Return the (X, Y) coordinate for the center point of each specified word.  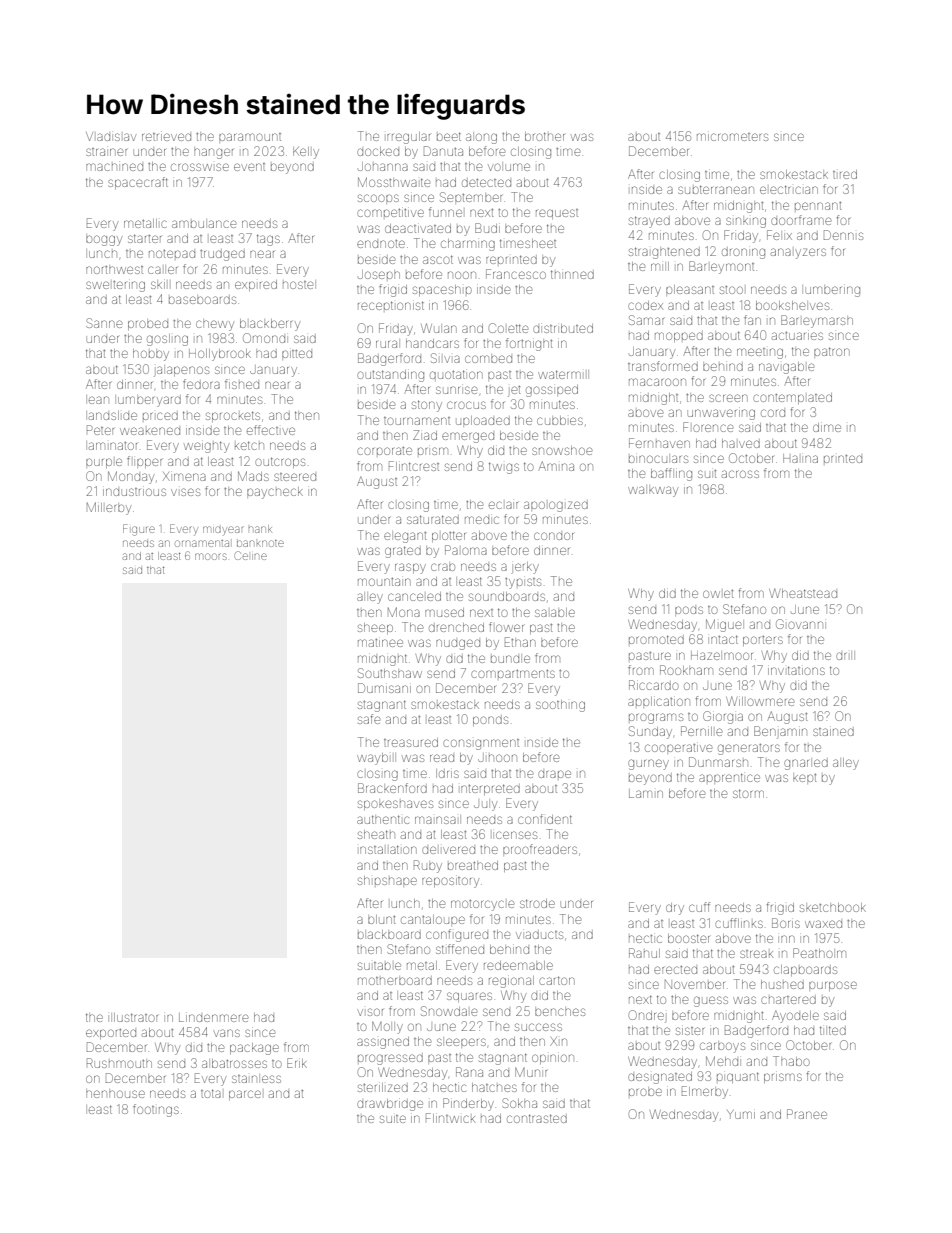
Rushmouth (119, 1063)
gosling (167, 340)
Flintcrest (414, 466)
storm (748, 793)
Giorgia (723, 717)
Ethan (520, 642)
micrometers (732, 137)
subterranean (716, 189)
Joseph (379, 274)
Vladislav (111, 136)
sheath (376, 834)
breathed (473, 865)
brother (545, 136)
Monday (131, 477)
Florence (708, 427)
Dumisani (384, 688)
